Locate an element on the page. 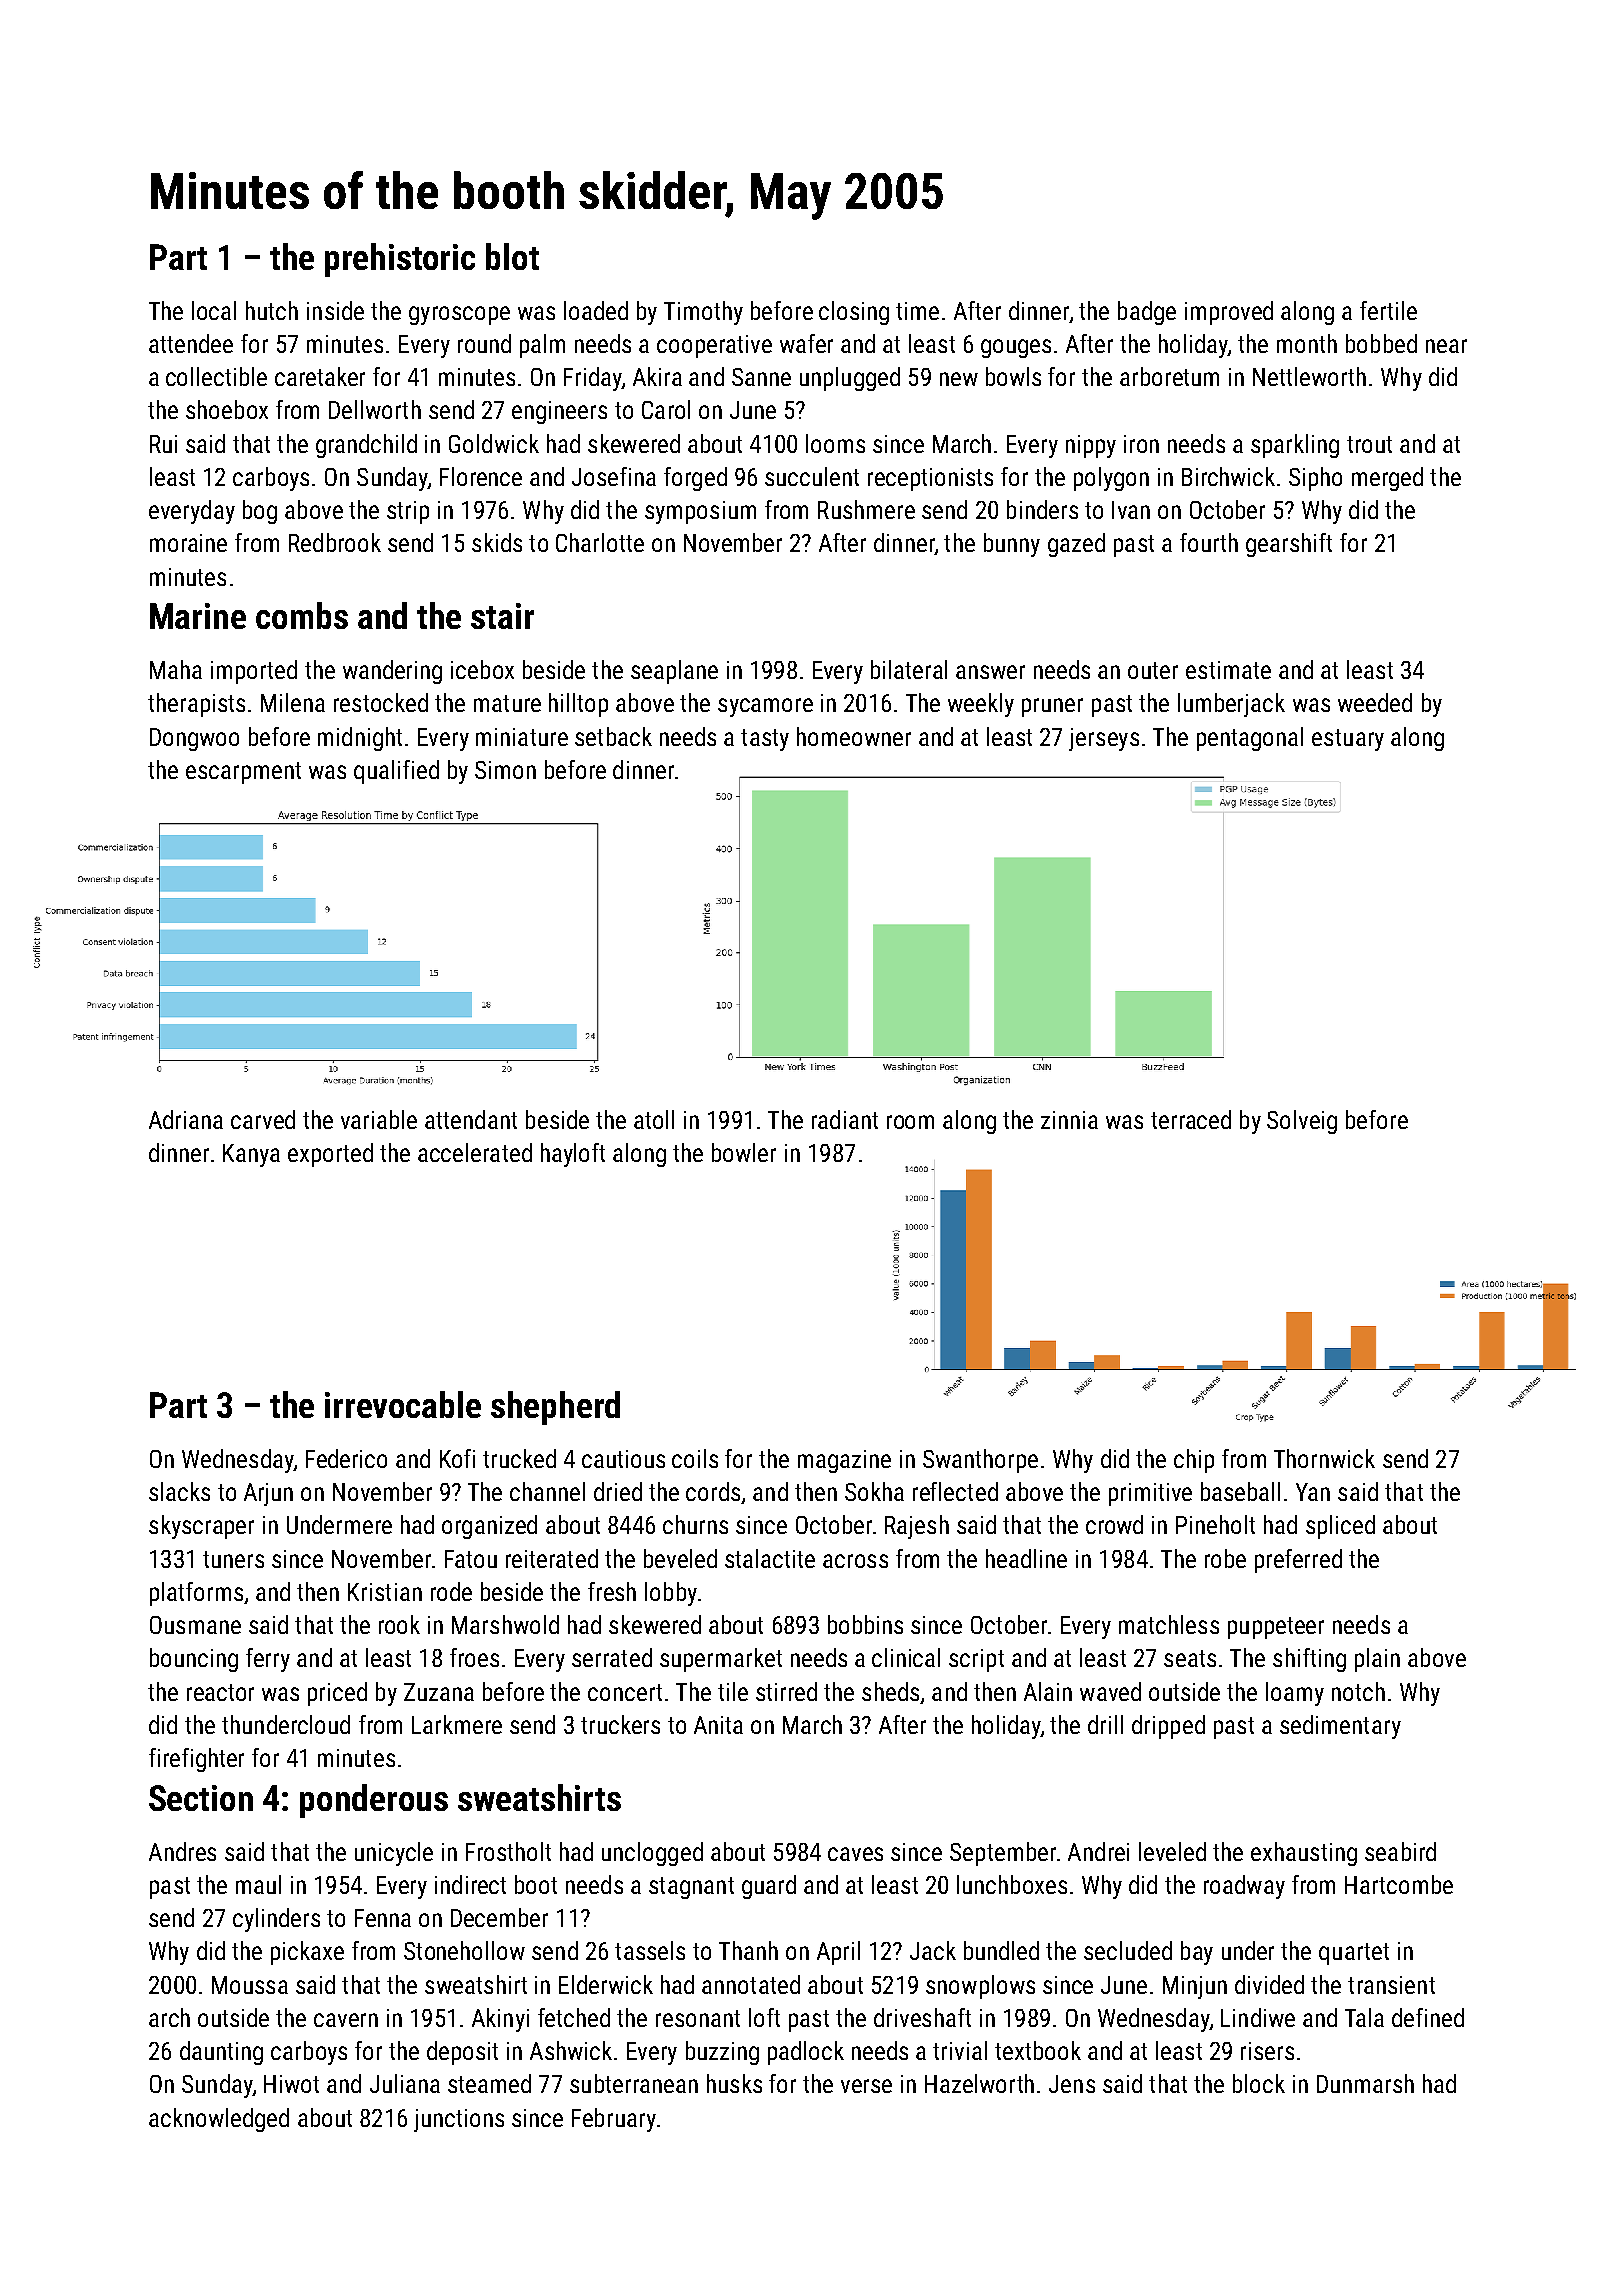 The height and width of the document is (2292, 1620). closing is located at coordinates (854, 313).
